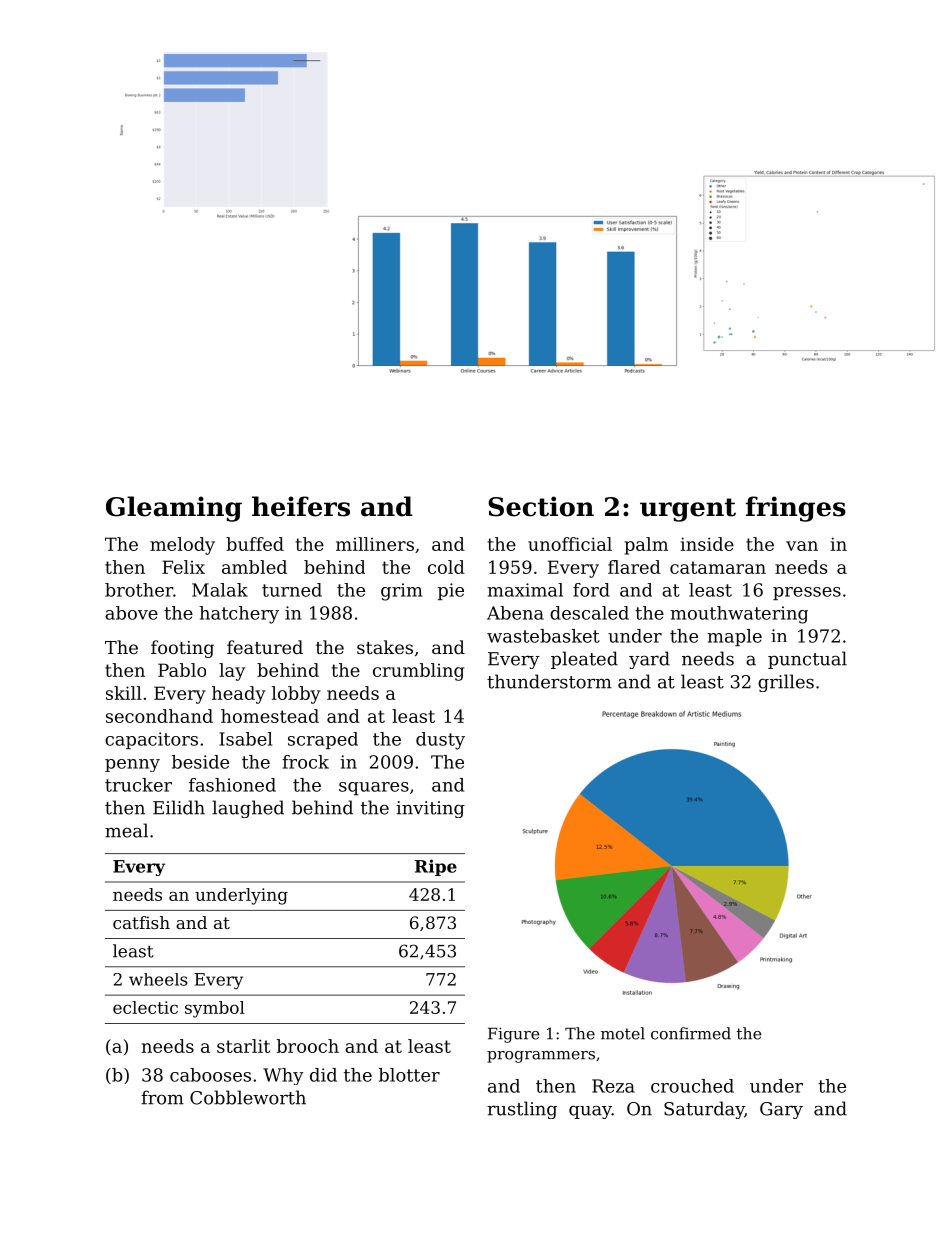 The width and height of the screenshot is (952, 1233). What do you see at coordinates (283, 1076) in the screenshot?
I see `Why` at bounding box center [283, 1076].
